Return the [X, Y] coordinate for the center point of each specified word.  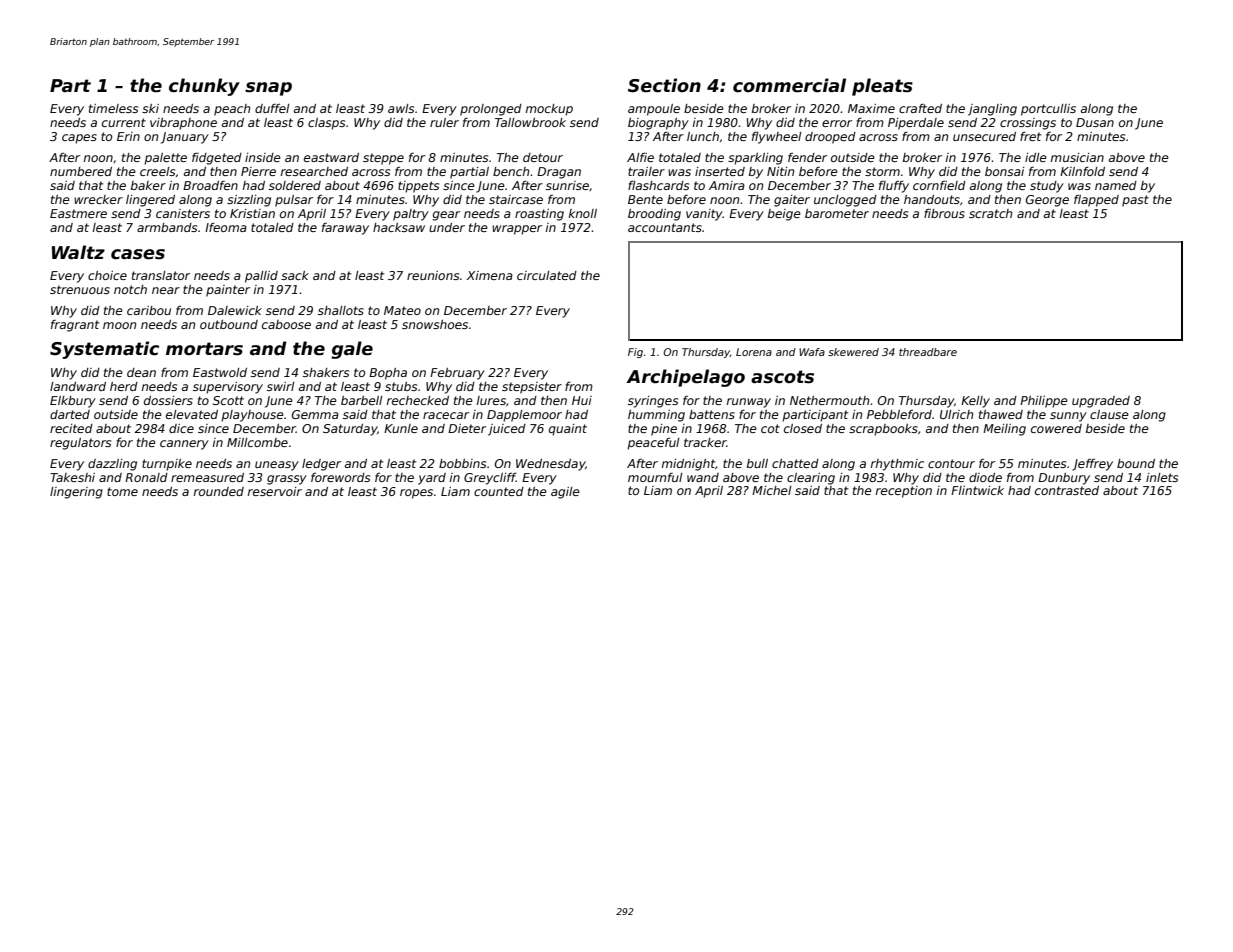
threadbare [928, 352]
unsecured [984, 136]
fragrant [75, 326]
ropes [416, 494]
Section [664, 85]
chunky [204, 87]
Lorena [754, 352]
